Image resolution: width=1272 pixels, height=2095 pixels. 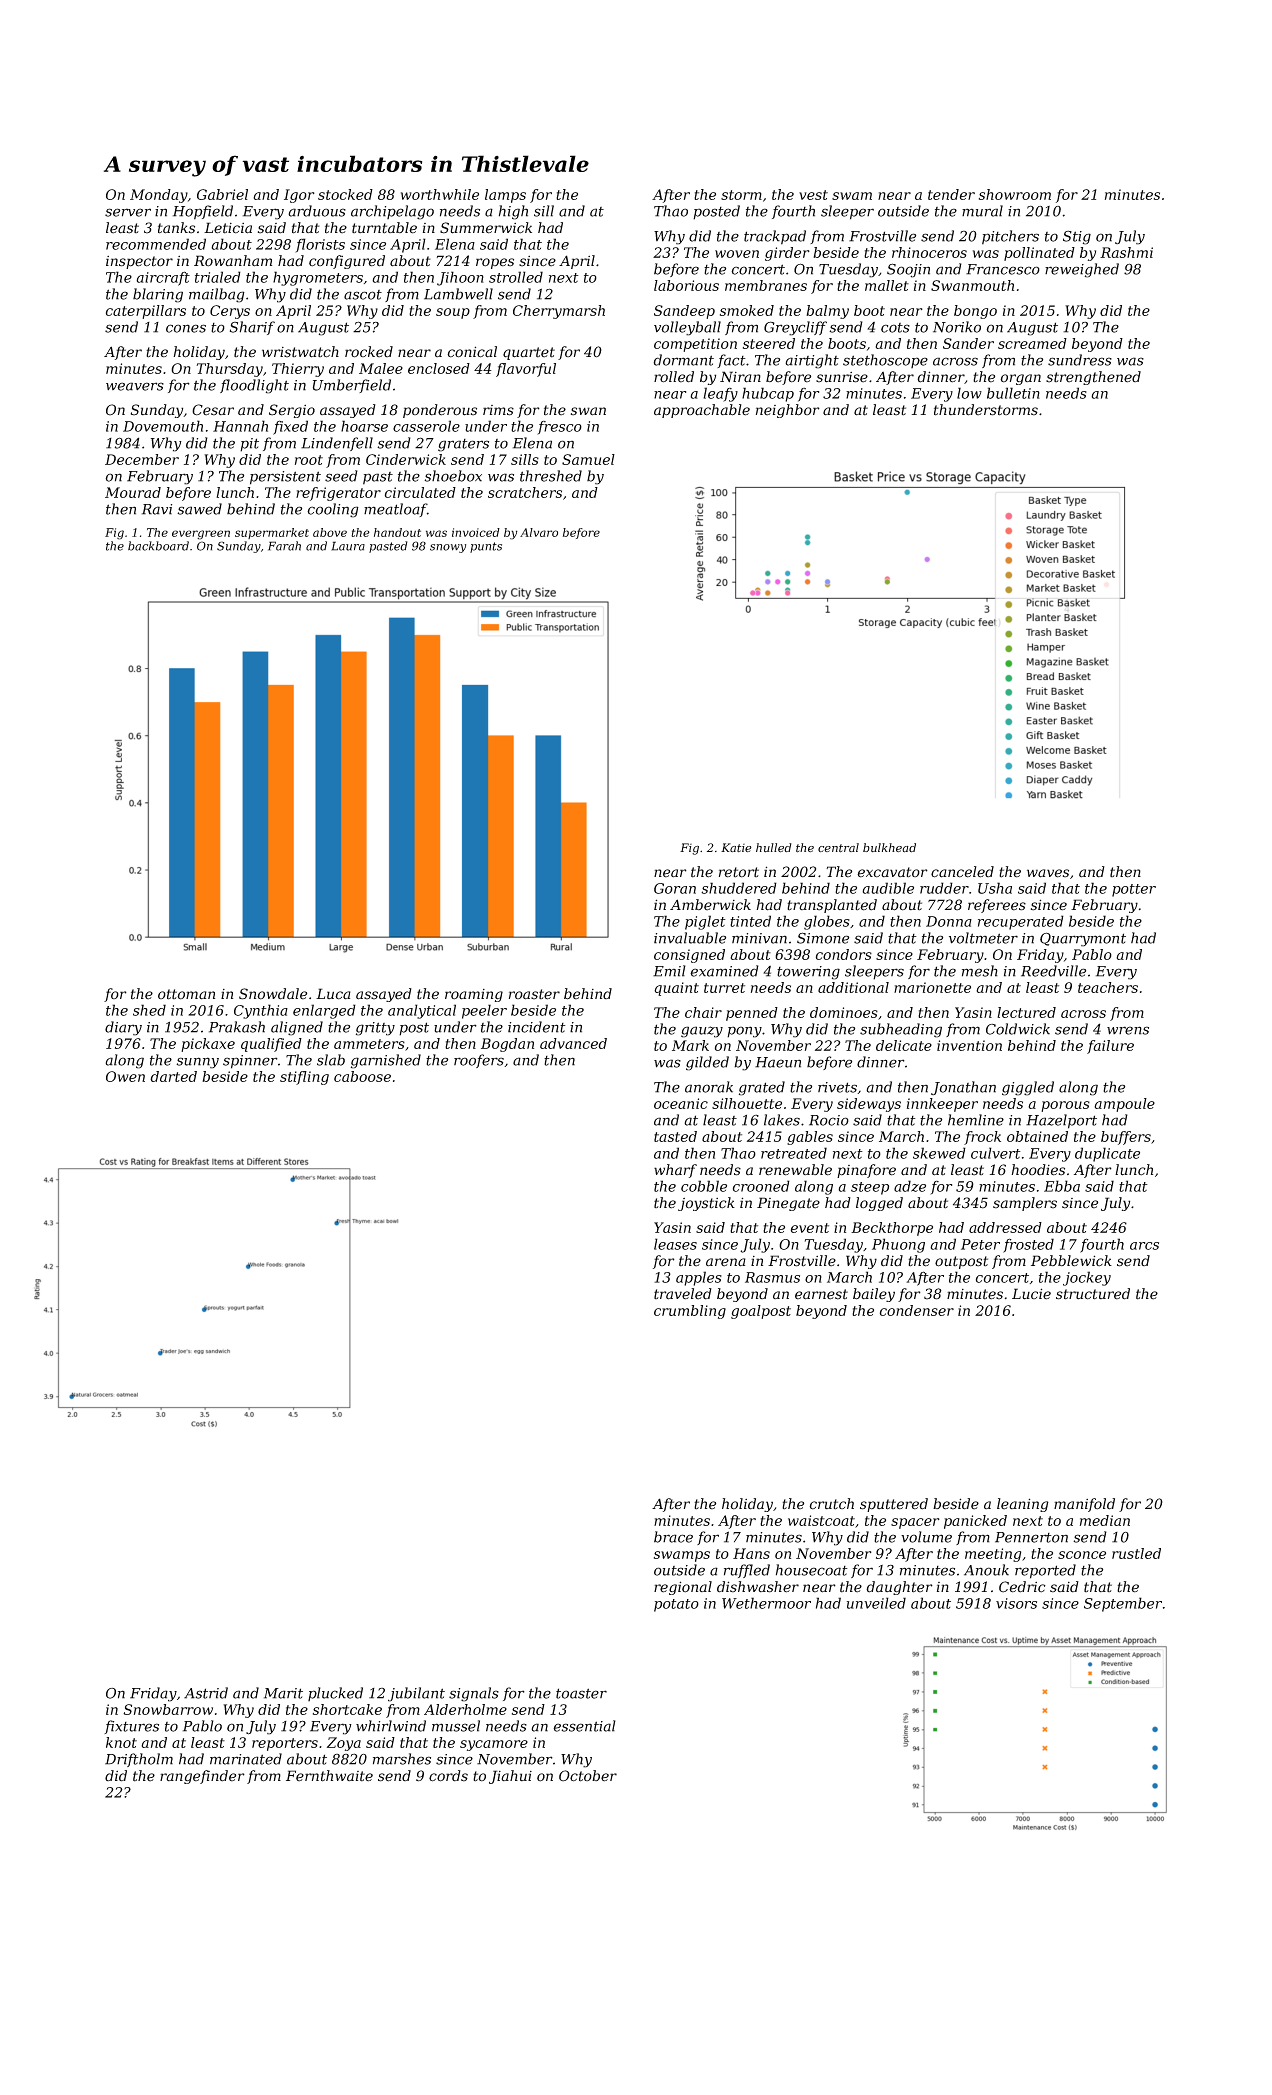 I want to click on Igor, so click(x=299, y=196).
